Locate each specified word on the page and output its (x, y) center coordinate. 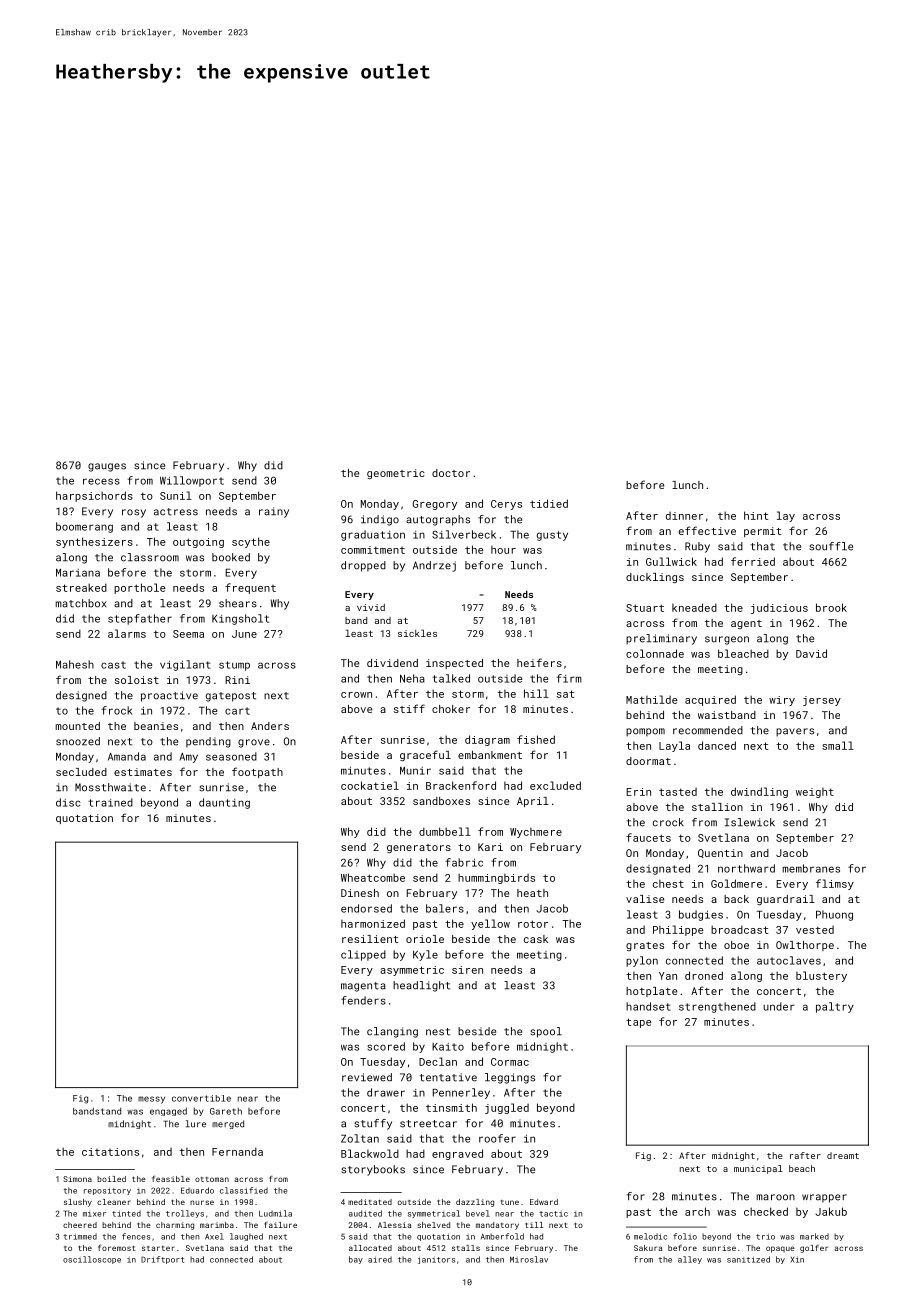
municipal (758, 1169)
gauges (107, 467)
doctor (451, 473)
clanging (392, 1032)
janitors (436, 1260)
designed (81, 696)
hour (503, 550)
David (811, 653)
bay (356, 1260)
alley (690, 1260)
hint (756, 515)
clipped (363, 955)
